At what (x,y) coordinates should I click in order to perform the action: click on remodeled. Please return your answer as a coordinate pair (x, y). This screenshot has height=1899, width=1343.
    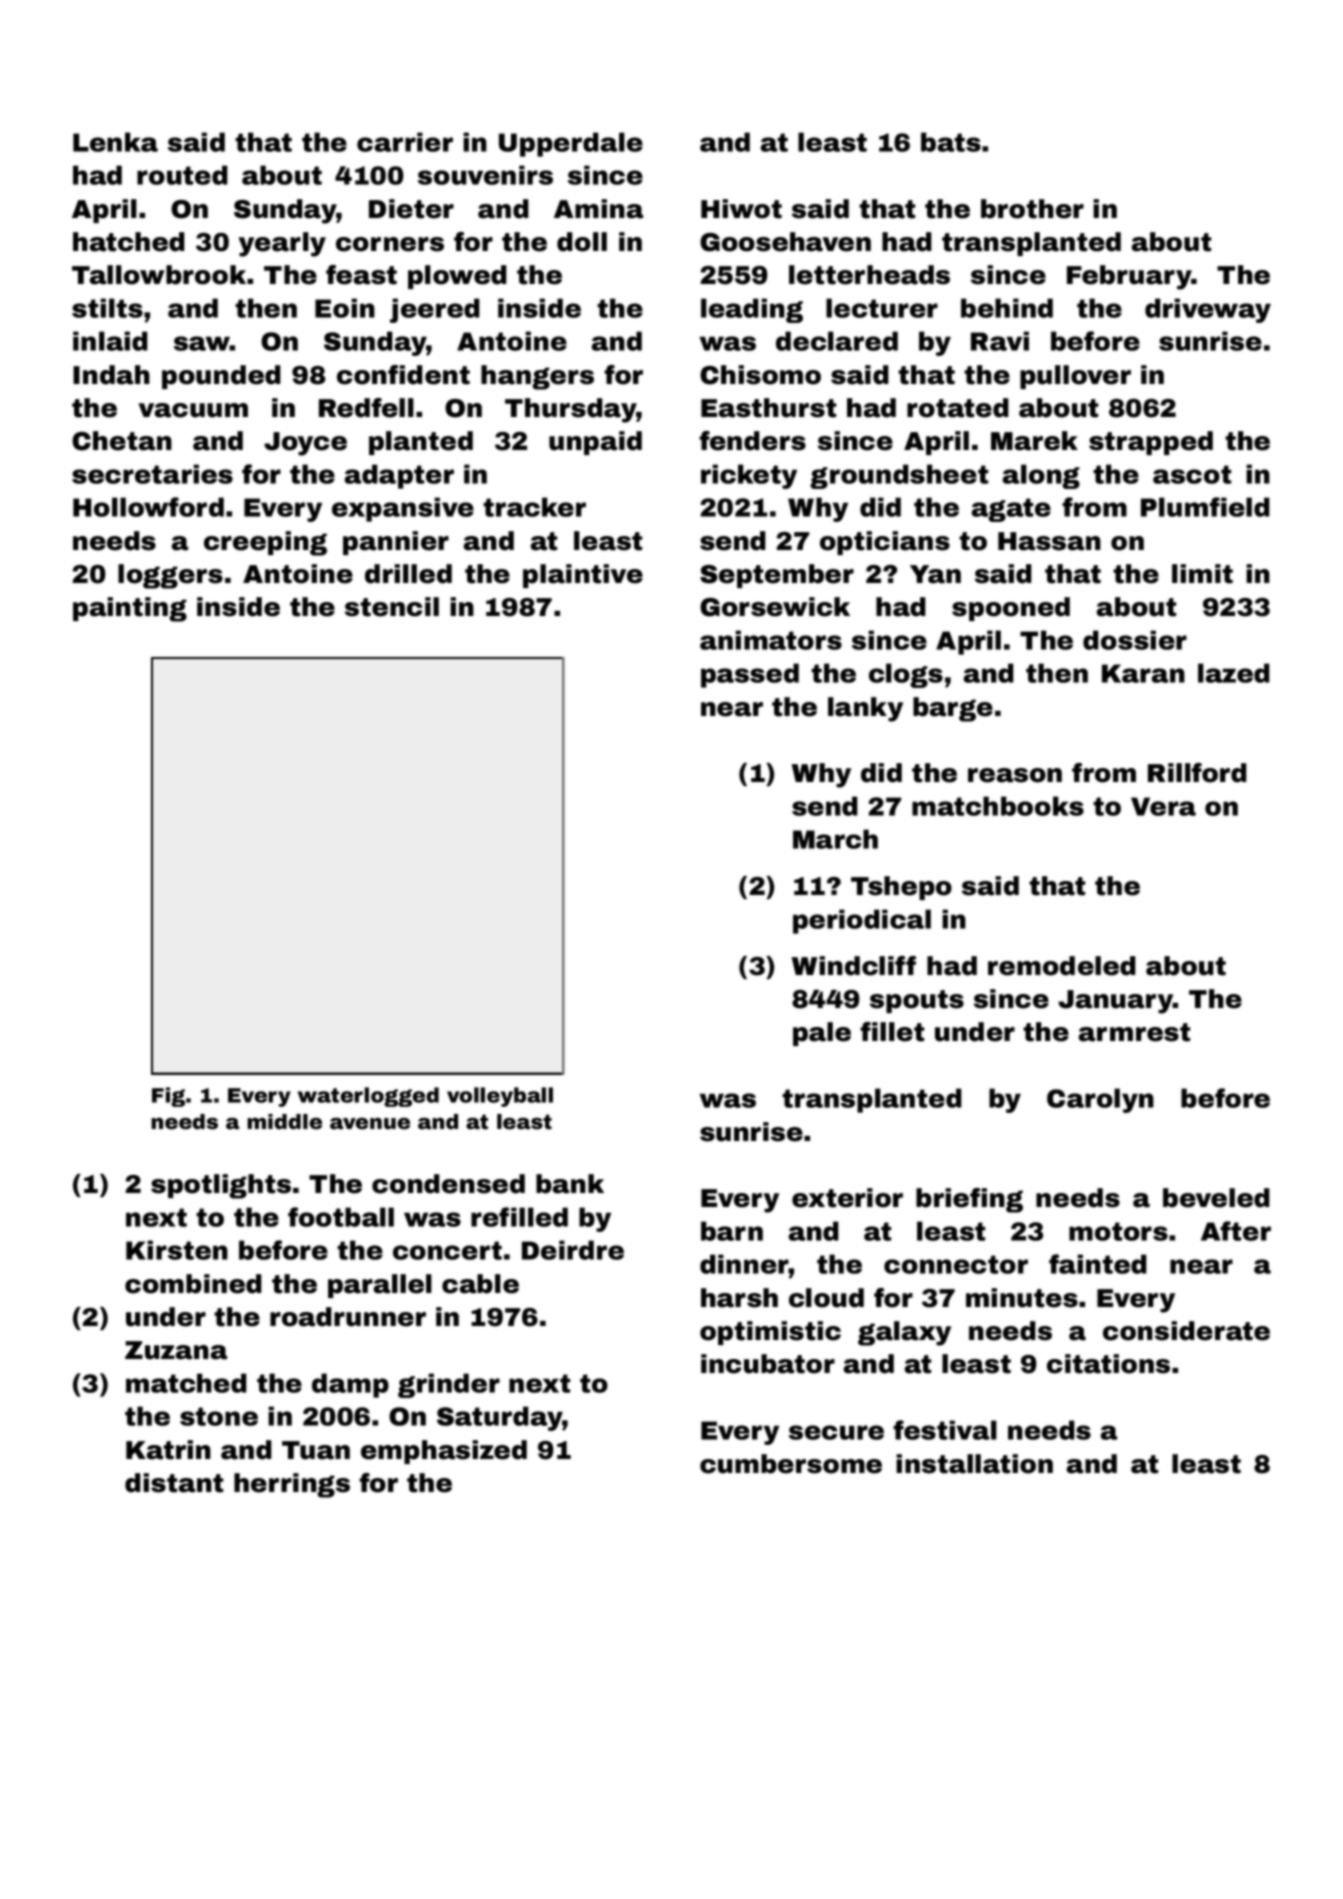
    Looking at the image, I should click on (1062, 966).
